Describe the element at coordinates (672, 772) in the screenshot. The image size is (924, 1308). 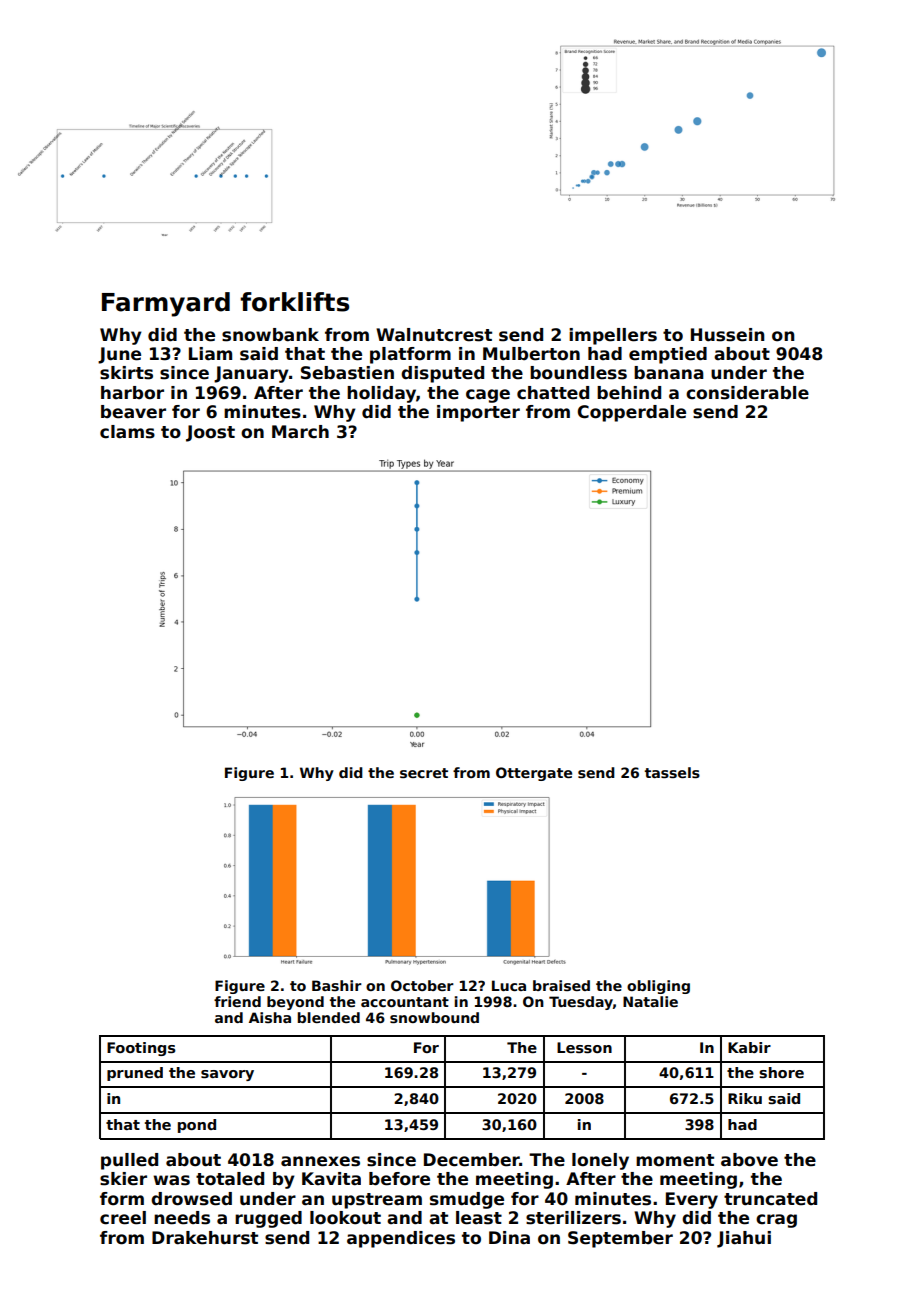
I see `tassels` at that location.
